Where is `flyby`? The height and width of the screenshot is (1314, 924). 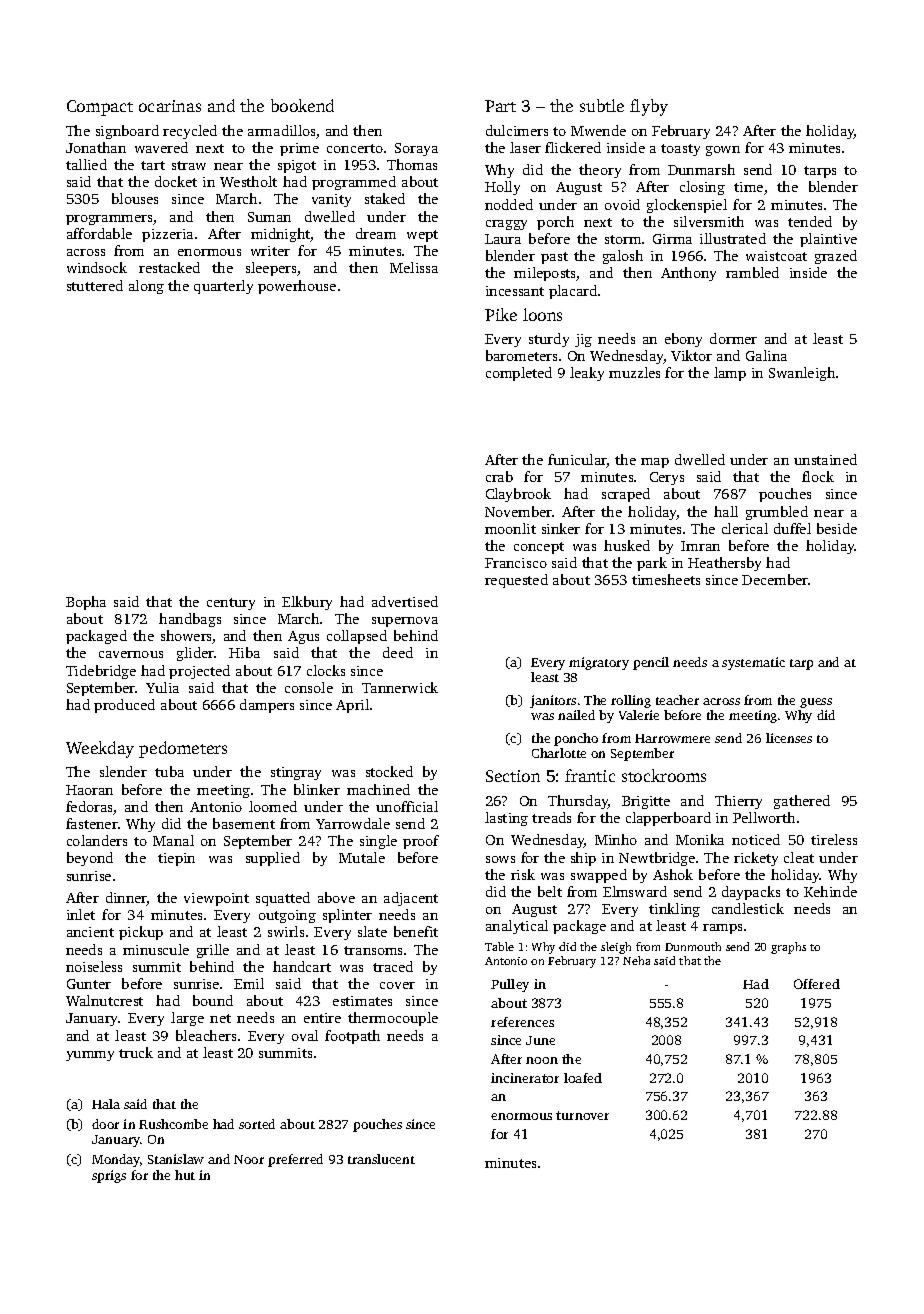
flyby is located at coordinates (649, 107).
